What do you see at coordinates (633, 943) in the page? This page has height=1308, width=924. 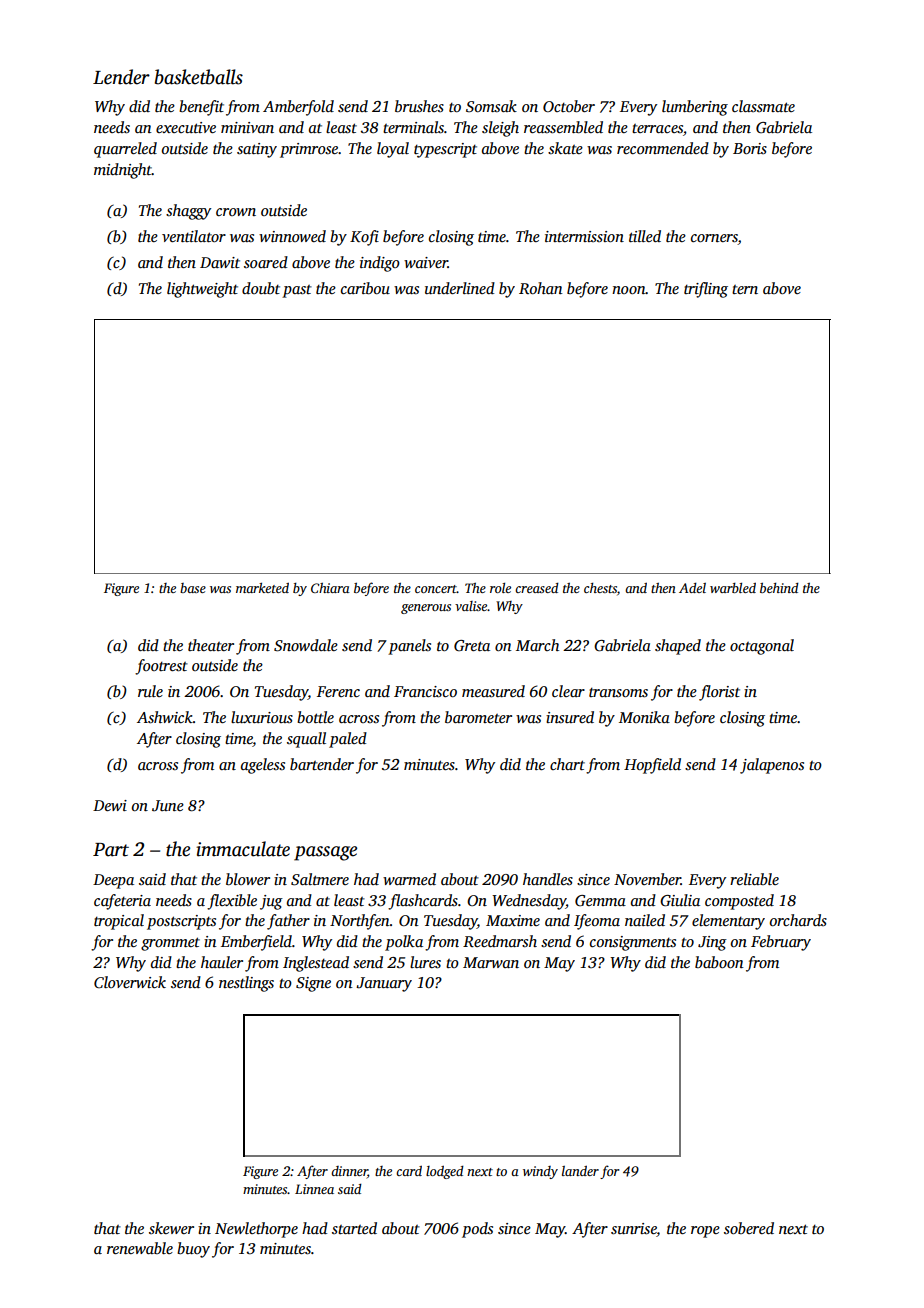 I see `consignments` at bounding box center [633, 943].
